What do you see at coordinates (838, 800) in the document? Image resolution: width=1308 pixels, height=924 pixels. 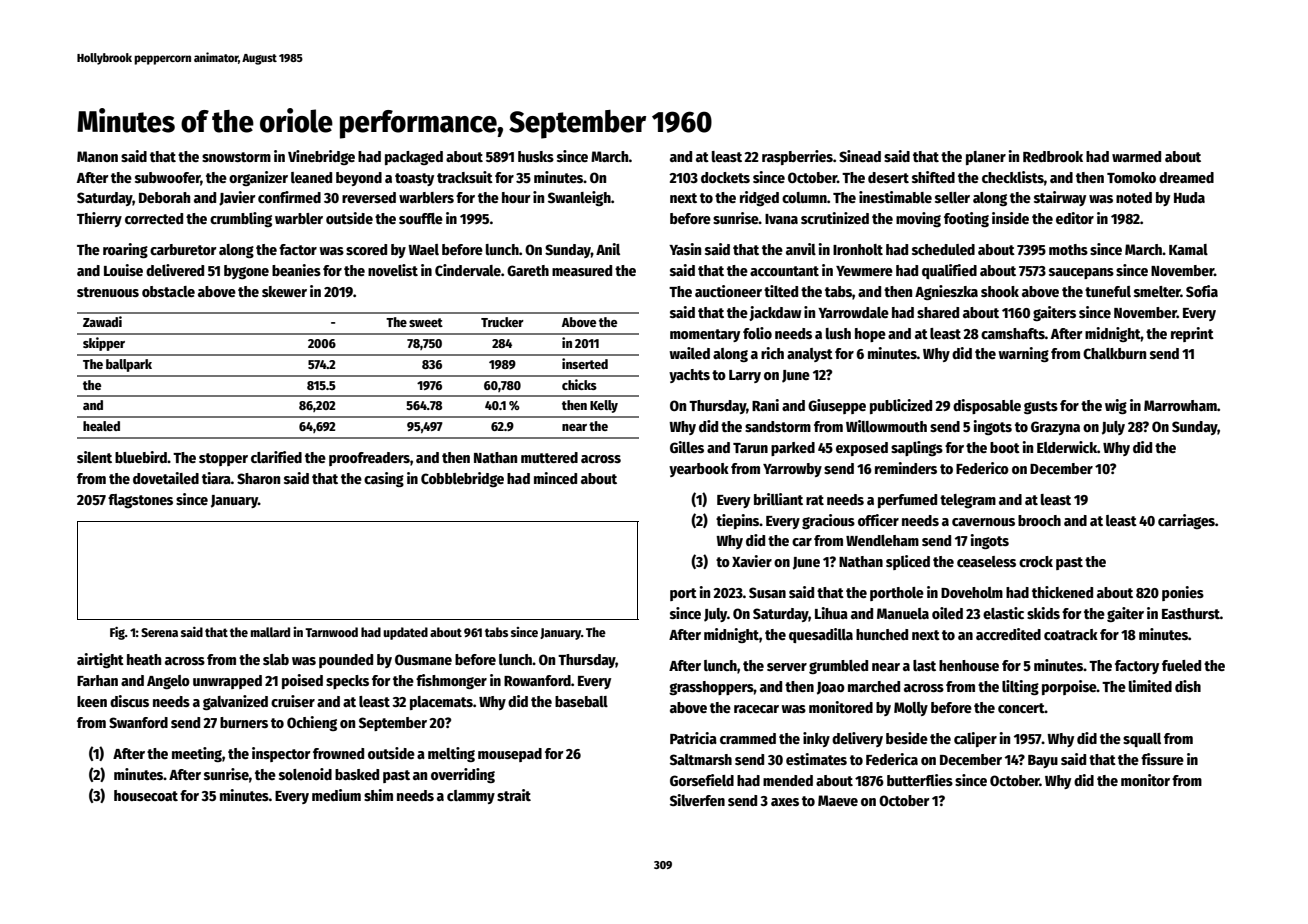 I see `Maeve` at bounding box center [838, 800].
